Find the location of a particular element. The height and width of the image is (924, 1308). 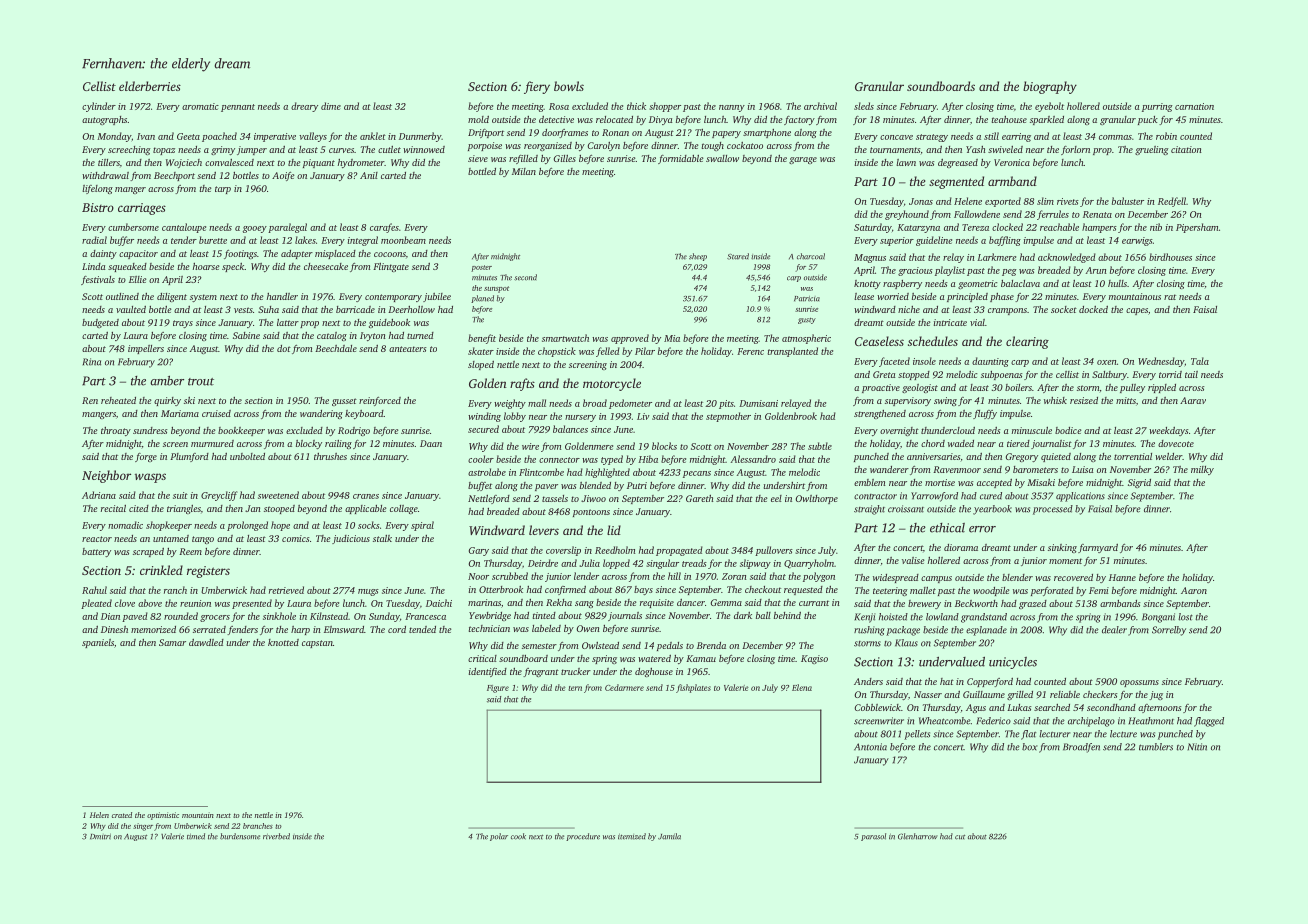

recovered is located at coordinates (1073, 577).
